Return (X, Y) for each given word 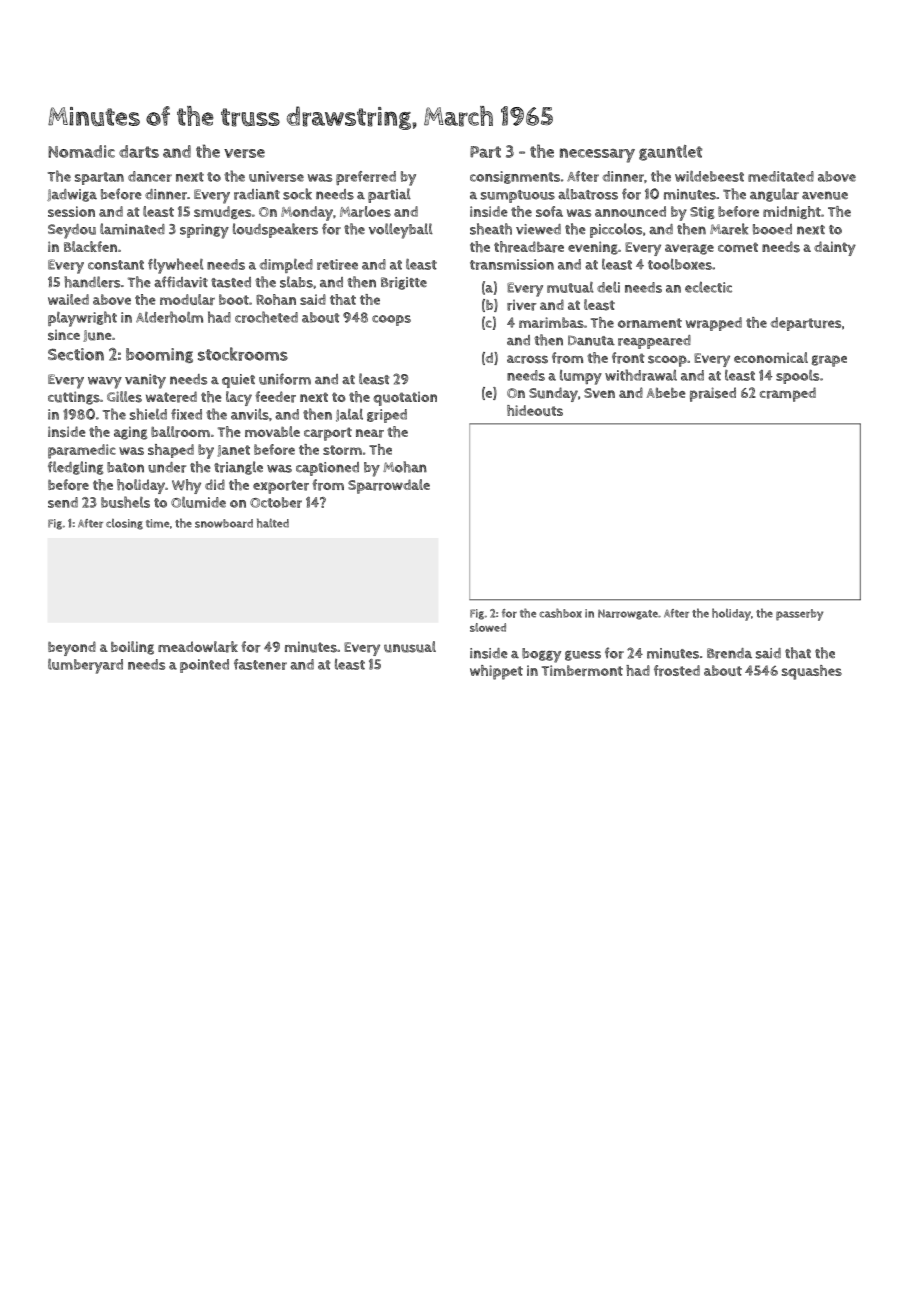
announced (630, 211)
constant (116, 265)
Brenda (729, 653)
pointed (204, 666)
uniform (285, 379)
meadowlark (198, 647)
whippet (496, 672)
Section (76, 354)
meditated (781, 176)
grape (829, 361)
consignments (515, 177)
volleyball (401, 231)
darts (139, 151)
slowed (488, 627)
